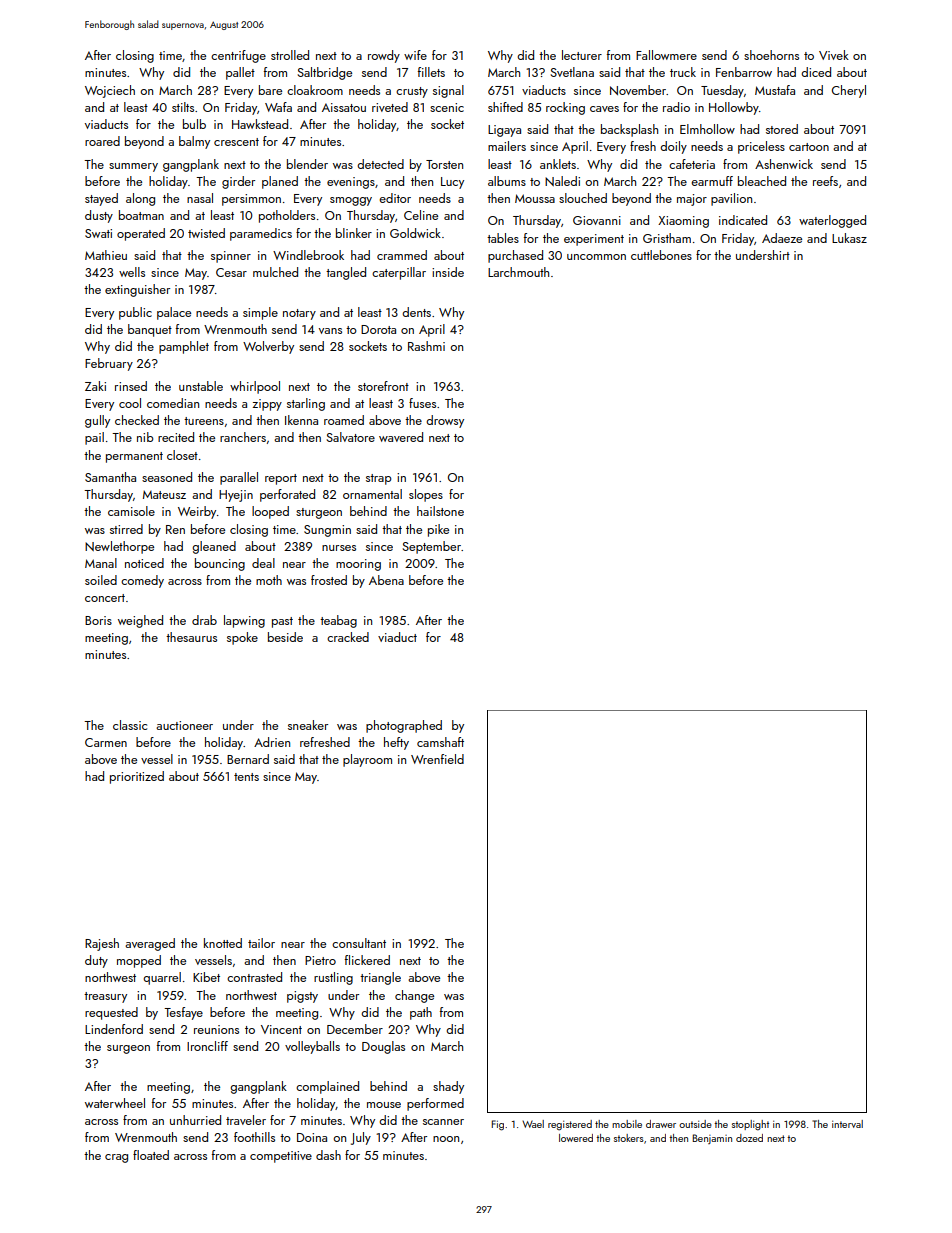 This page has height=1233, width=952. Describe the element at coordinates (238, 182) in the page. I see `girder` at that location.
